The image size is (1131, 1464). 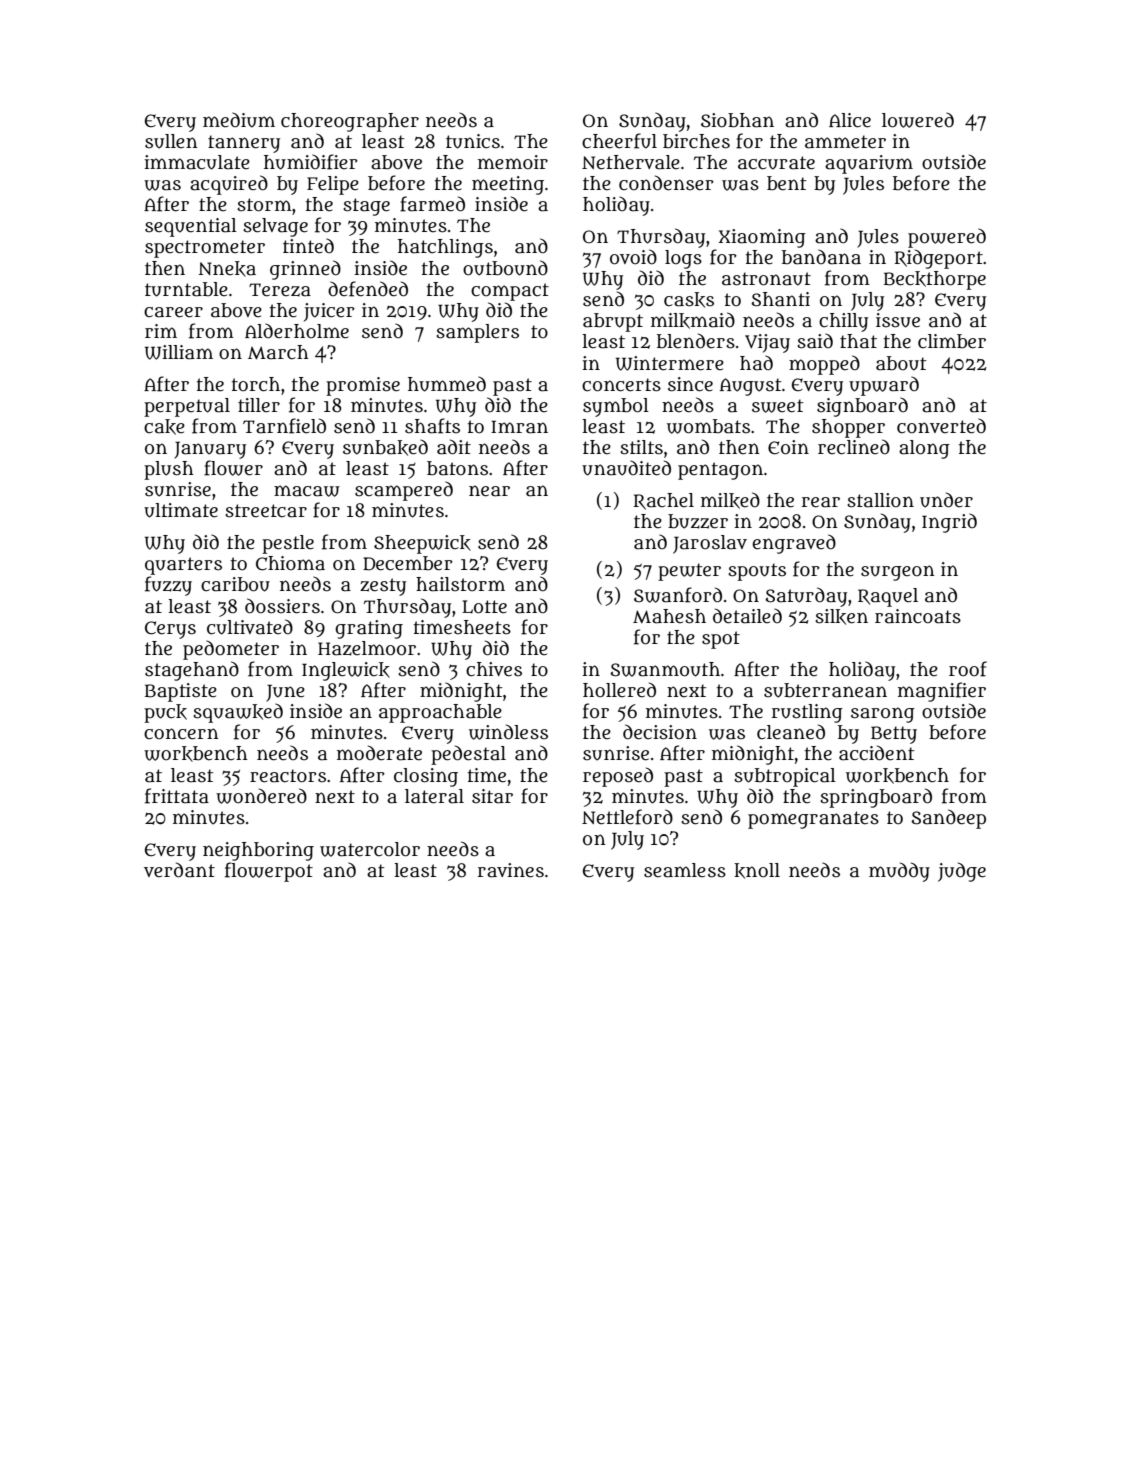 What do you see at coordinates (935, 280) in the screenshot?
I see `Beckthorpe` at bounding box center [935, 280].
